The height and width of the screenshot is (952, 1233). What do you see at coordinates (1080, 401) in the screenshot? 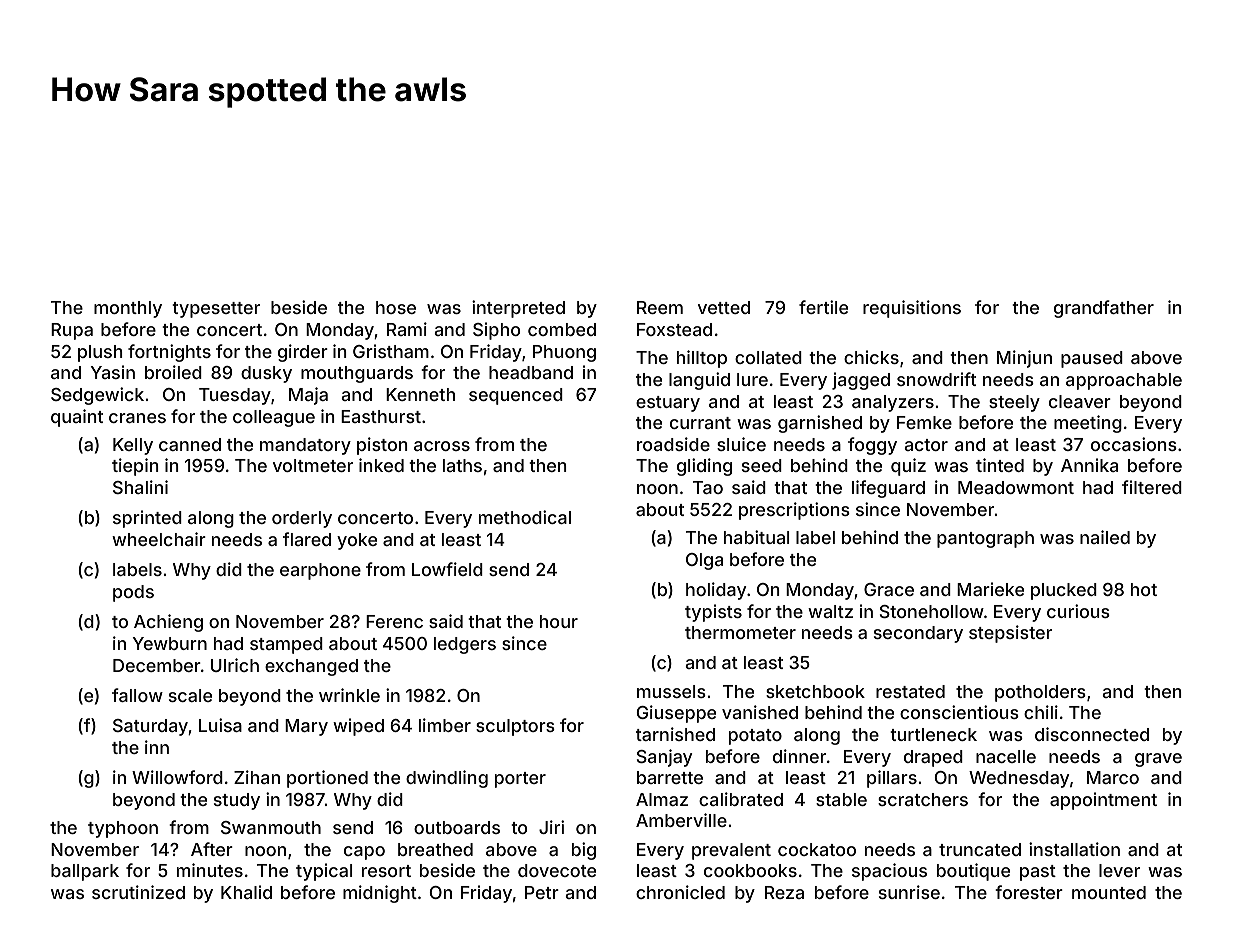
I see `cleaver` at bounding box center [1080, 401].
